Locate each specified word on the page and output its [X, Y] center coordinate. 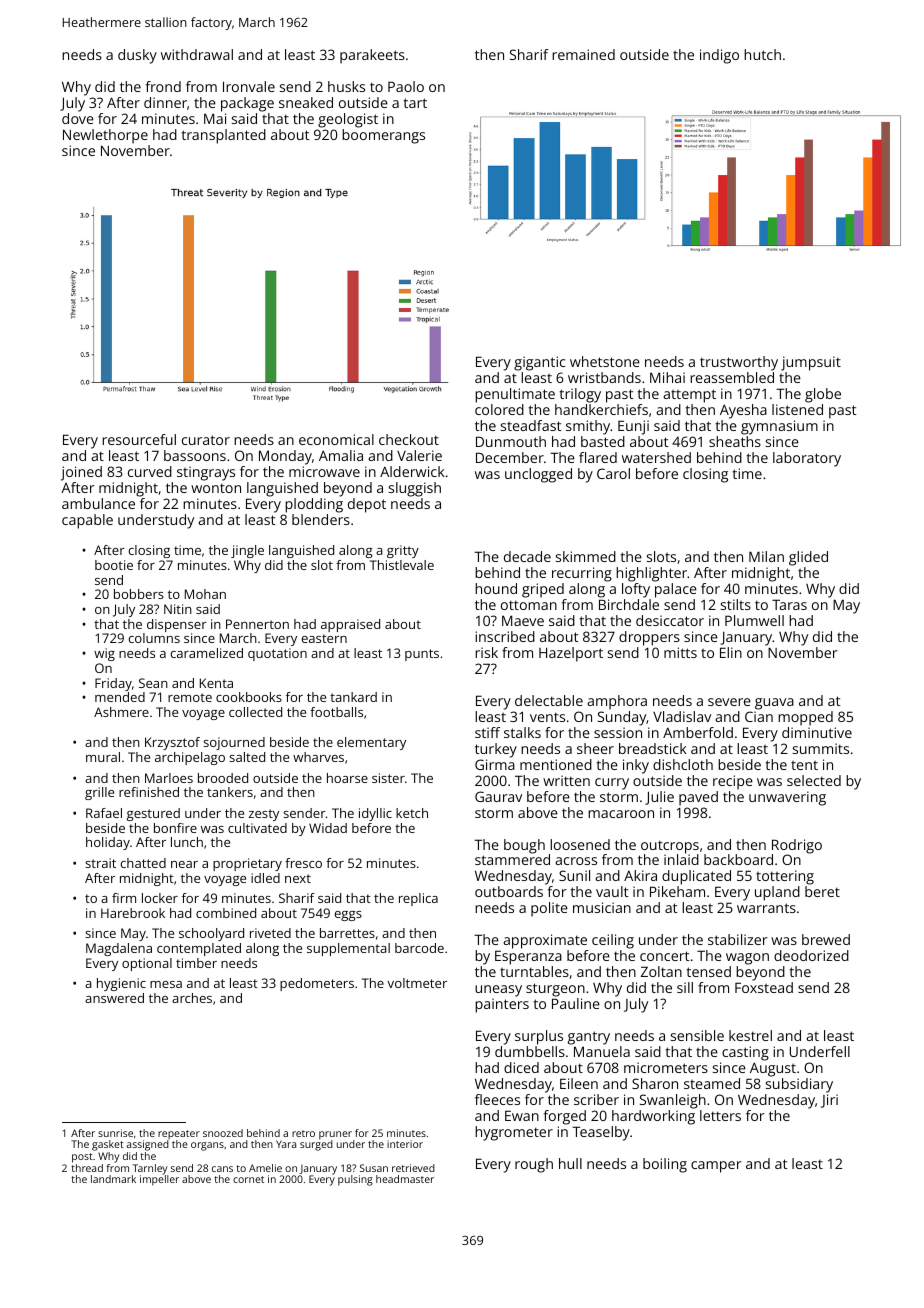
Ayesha [743, 411]
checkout [409, 439]
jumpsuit [811, 363]
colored [499, 409]
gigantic [539, 363]
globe [823, 395]
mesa [166, 984]
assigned [148, 1145]
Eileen [579, 1083]
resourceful [139, 439]
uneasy [498, 991]
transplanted [224, 136]
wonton [216, 488]
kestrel [750, 1035]
